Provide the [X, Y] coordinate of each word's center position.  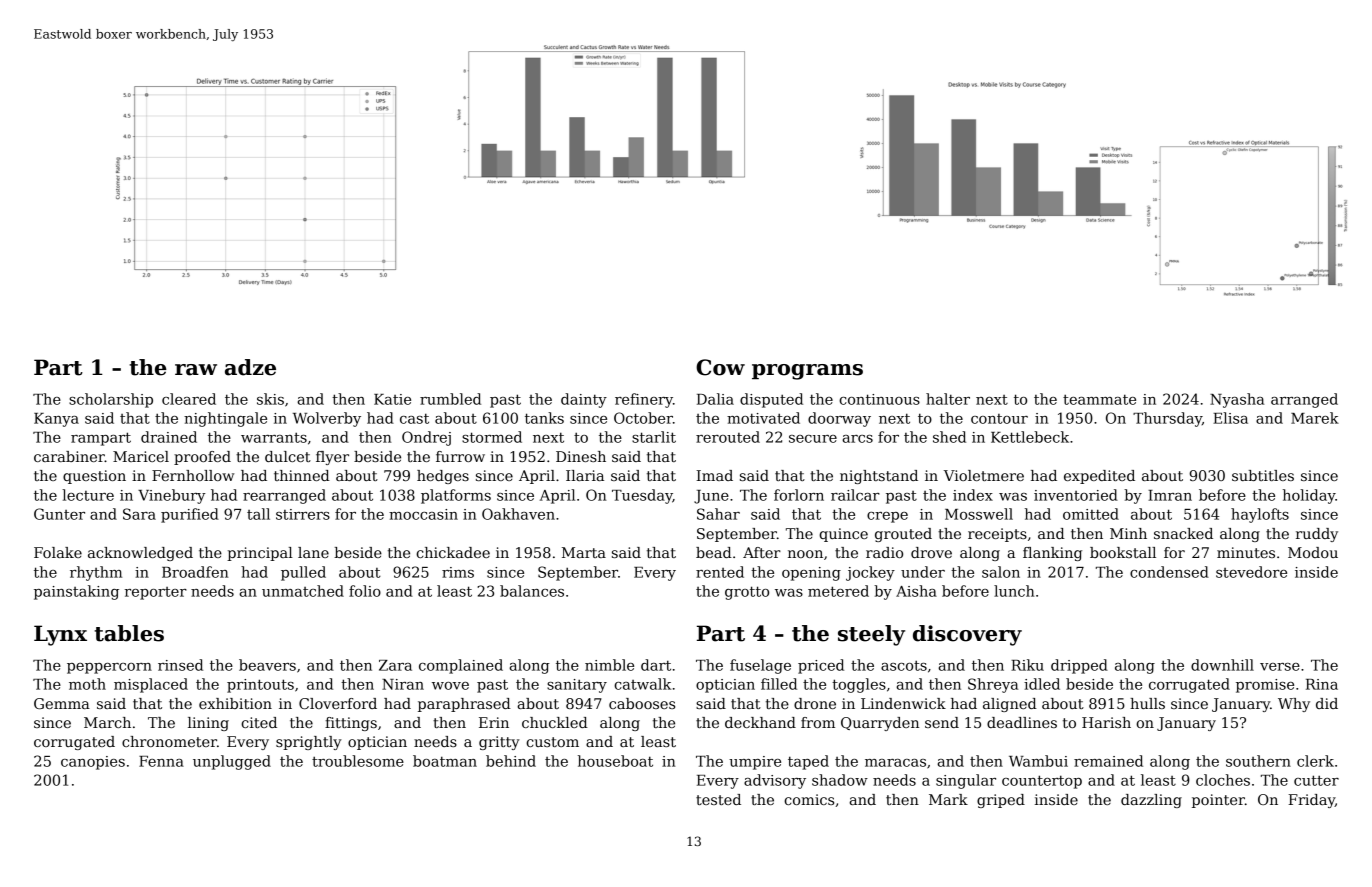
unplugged [232, 762]
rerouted [728, 437]
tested [718, 799]
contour [999, 419]
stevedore [1251, 572]
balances [532, 591]
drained [169, 437]
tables [129, 633]
